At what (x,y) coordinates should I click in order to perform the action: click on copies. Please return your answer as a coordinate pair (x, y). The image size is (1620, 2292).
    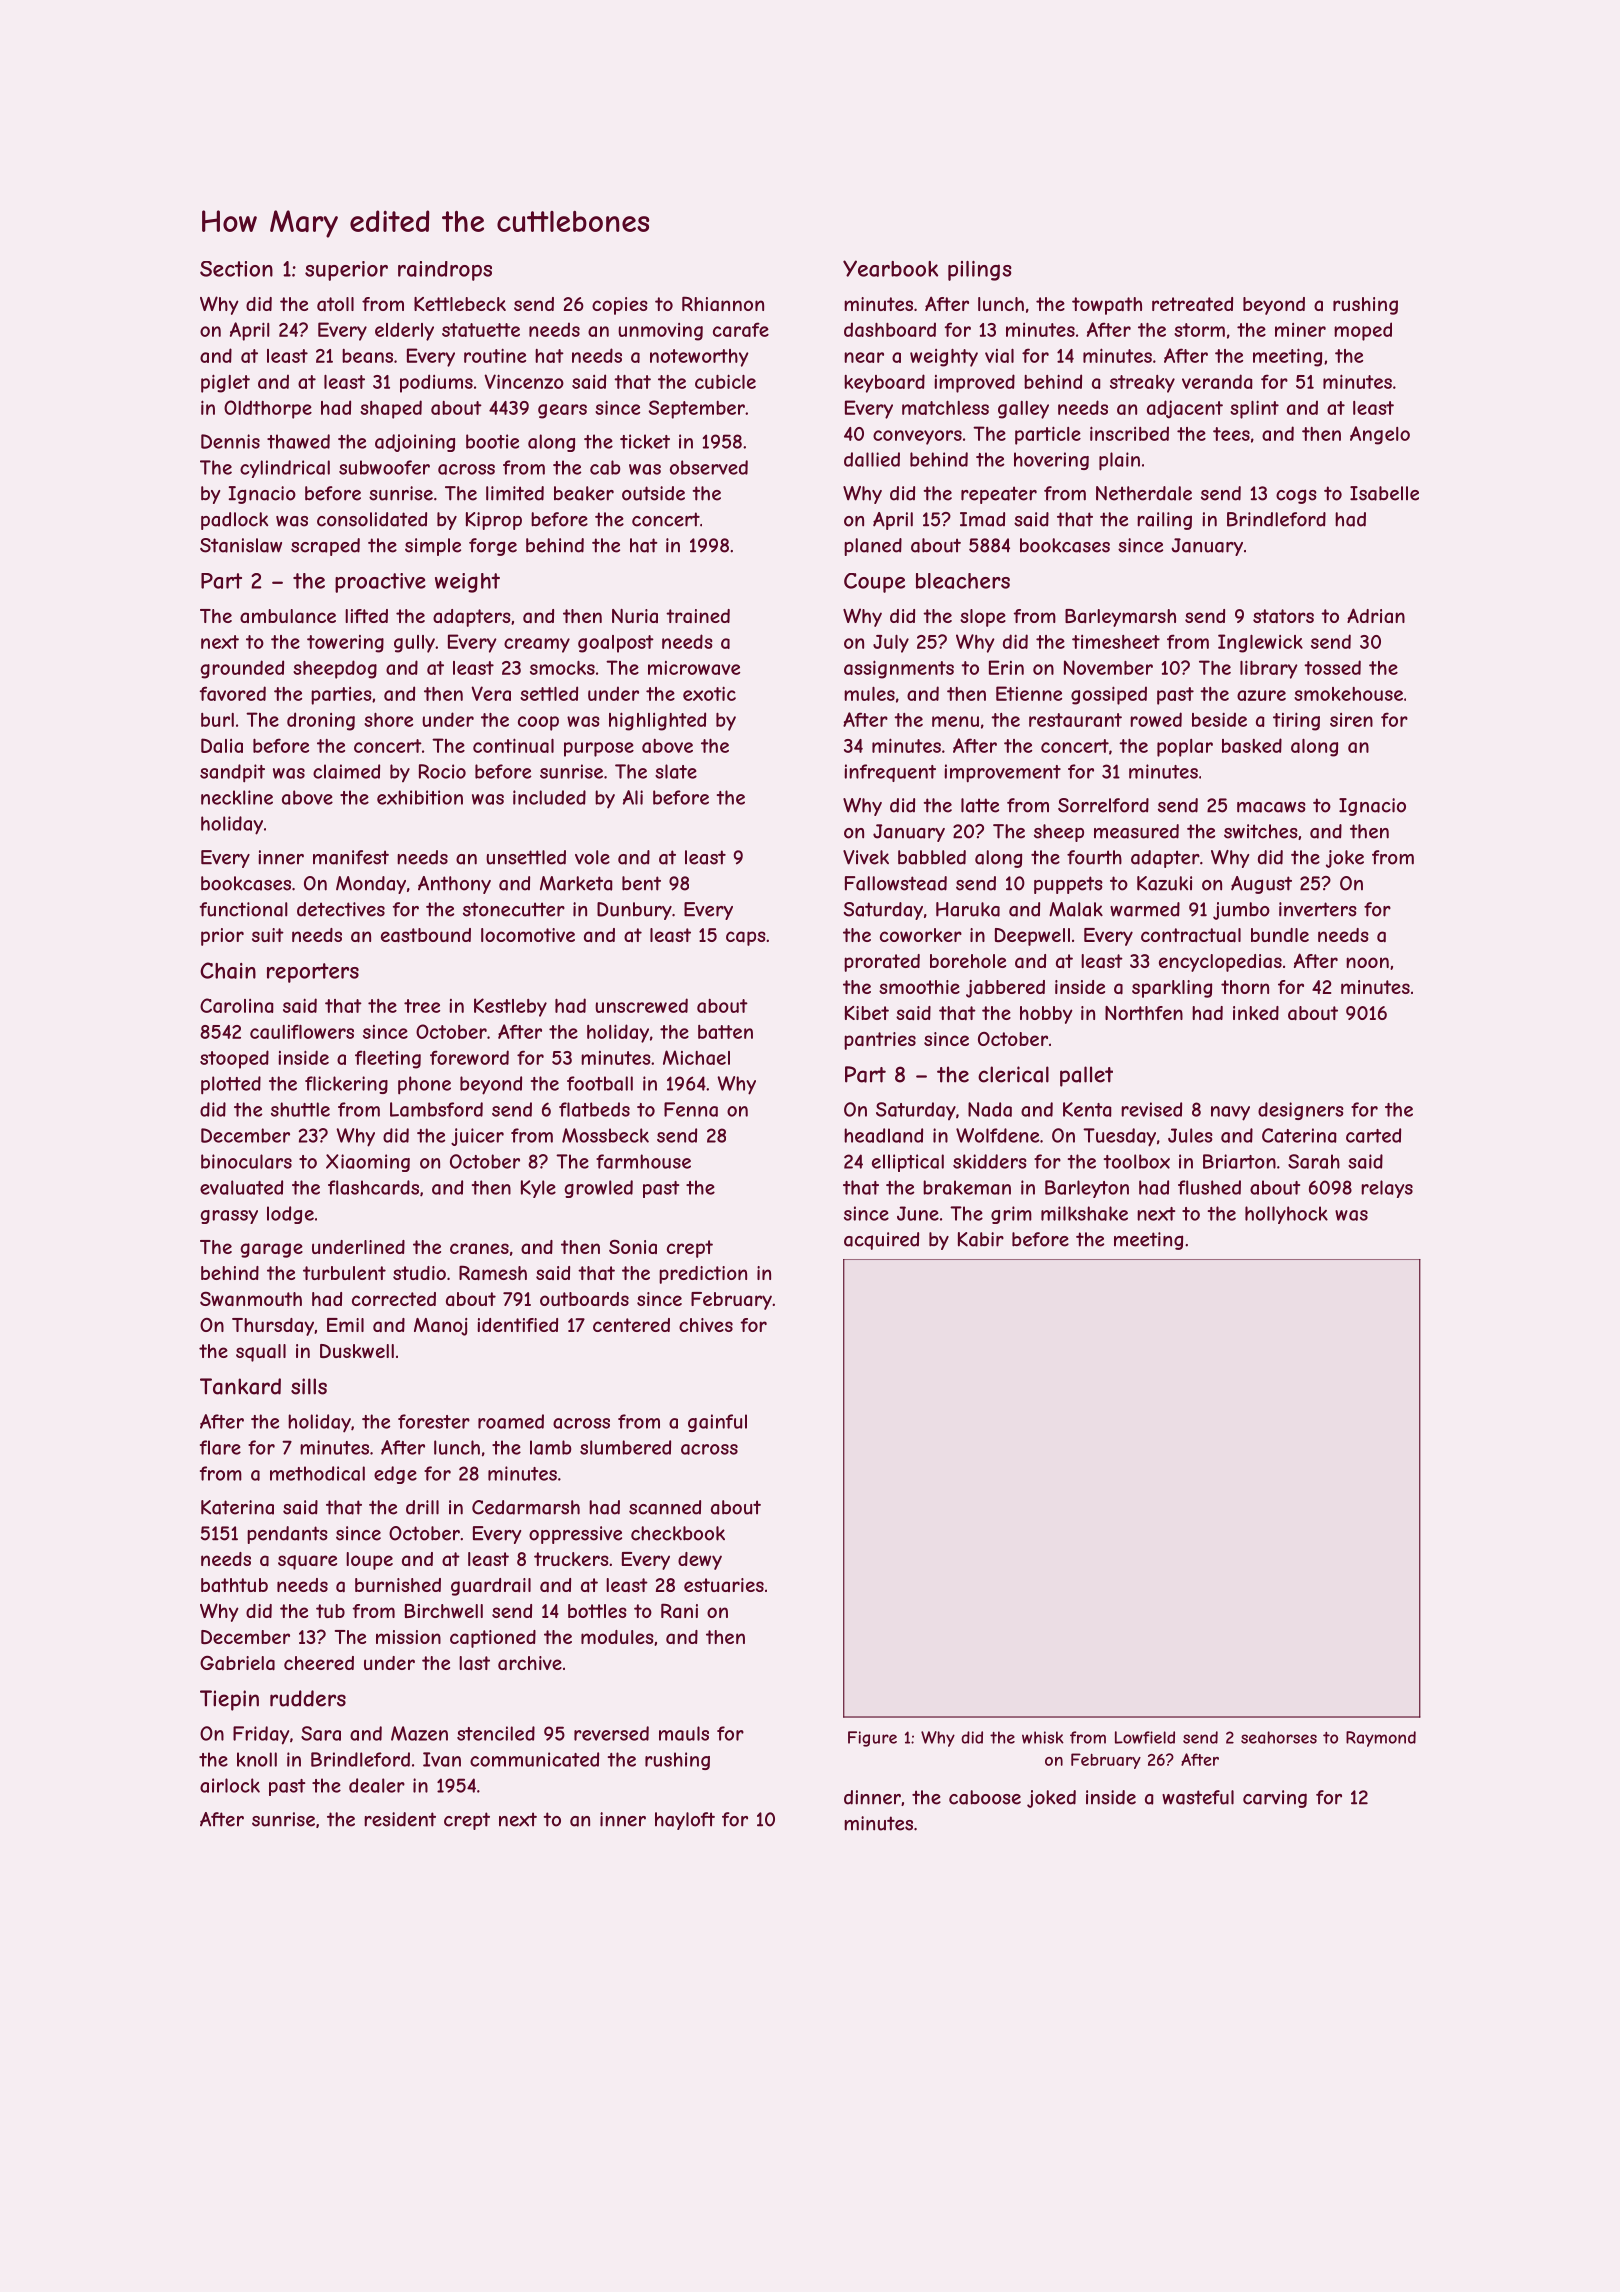
    Looking at the image, I should click on (620, 306).
